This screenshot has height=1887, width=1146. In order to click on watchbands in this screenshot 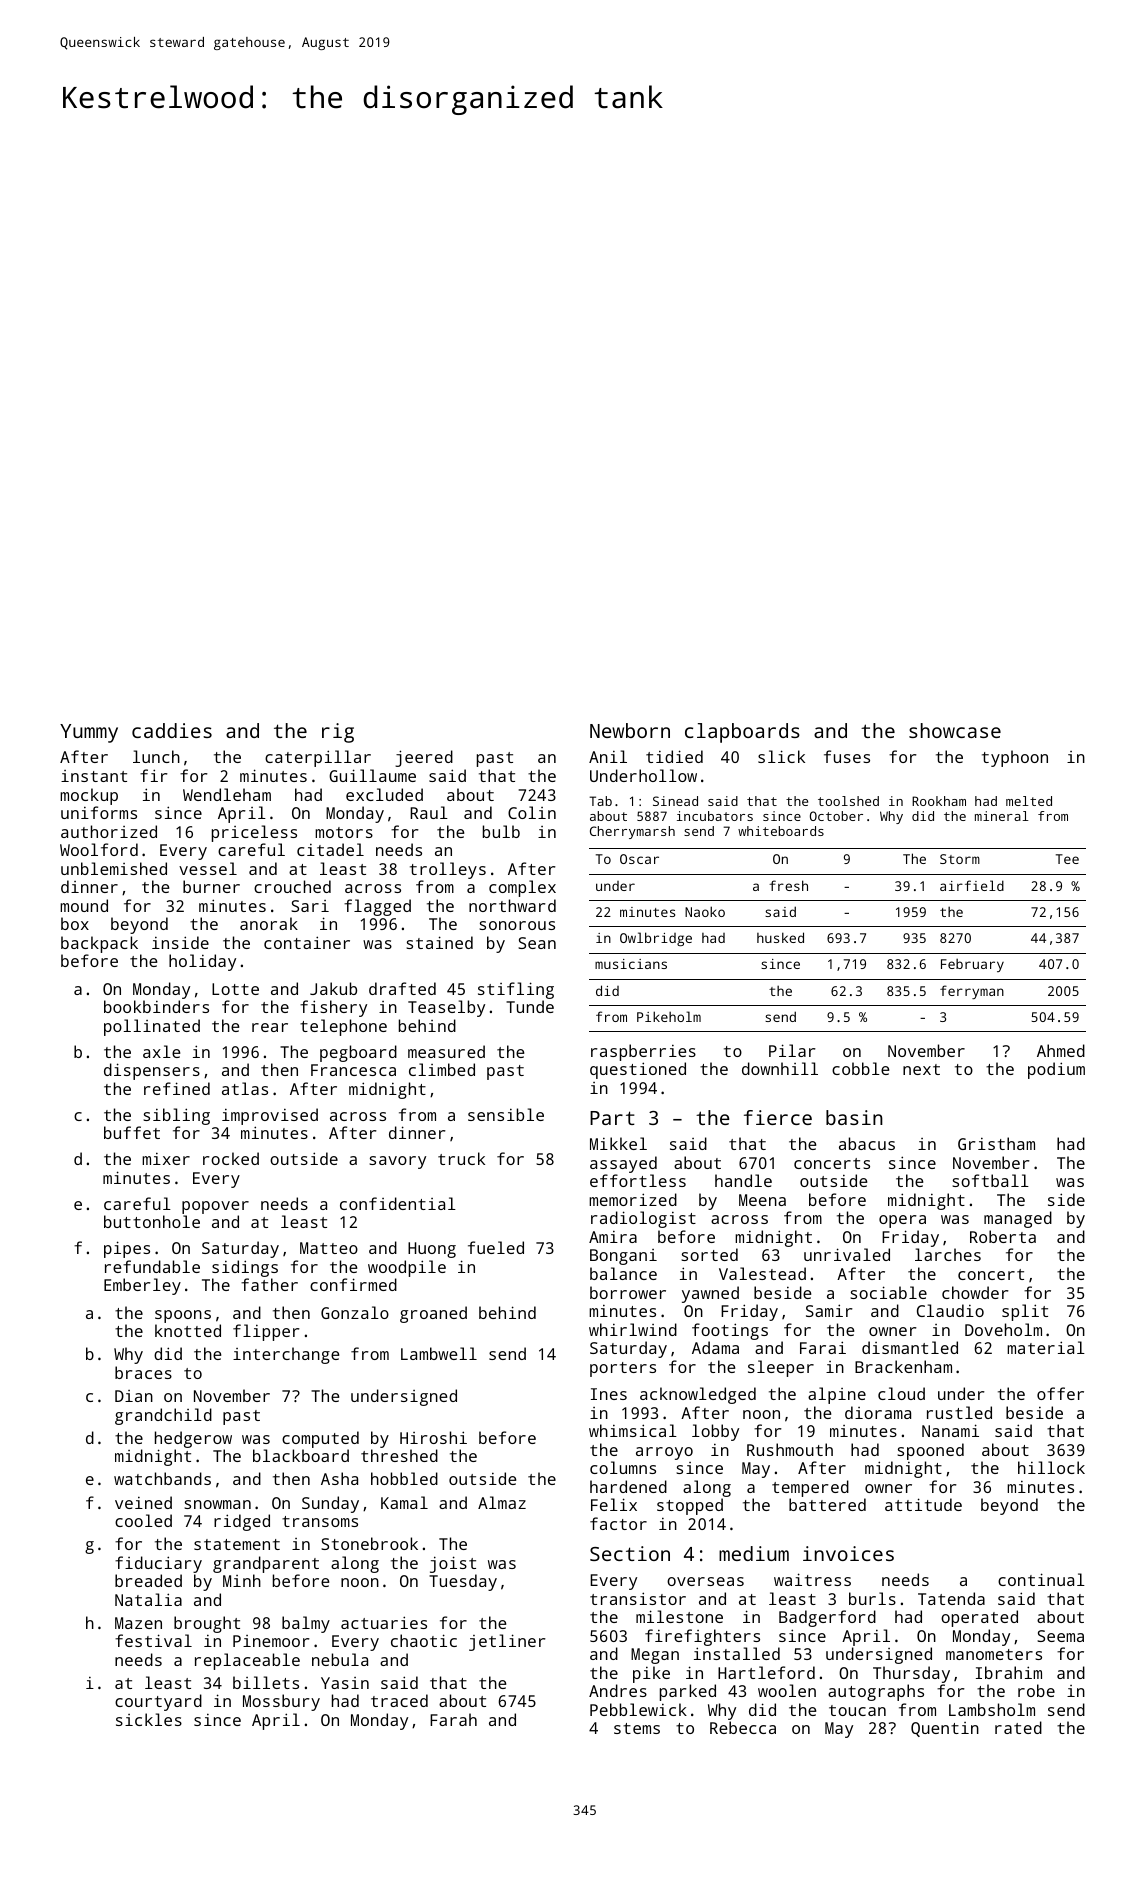, I will do `click(162, 1478)`.
